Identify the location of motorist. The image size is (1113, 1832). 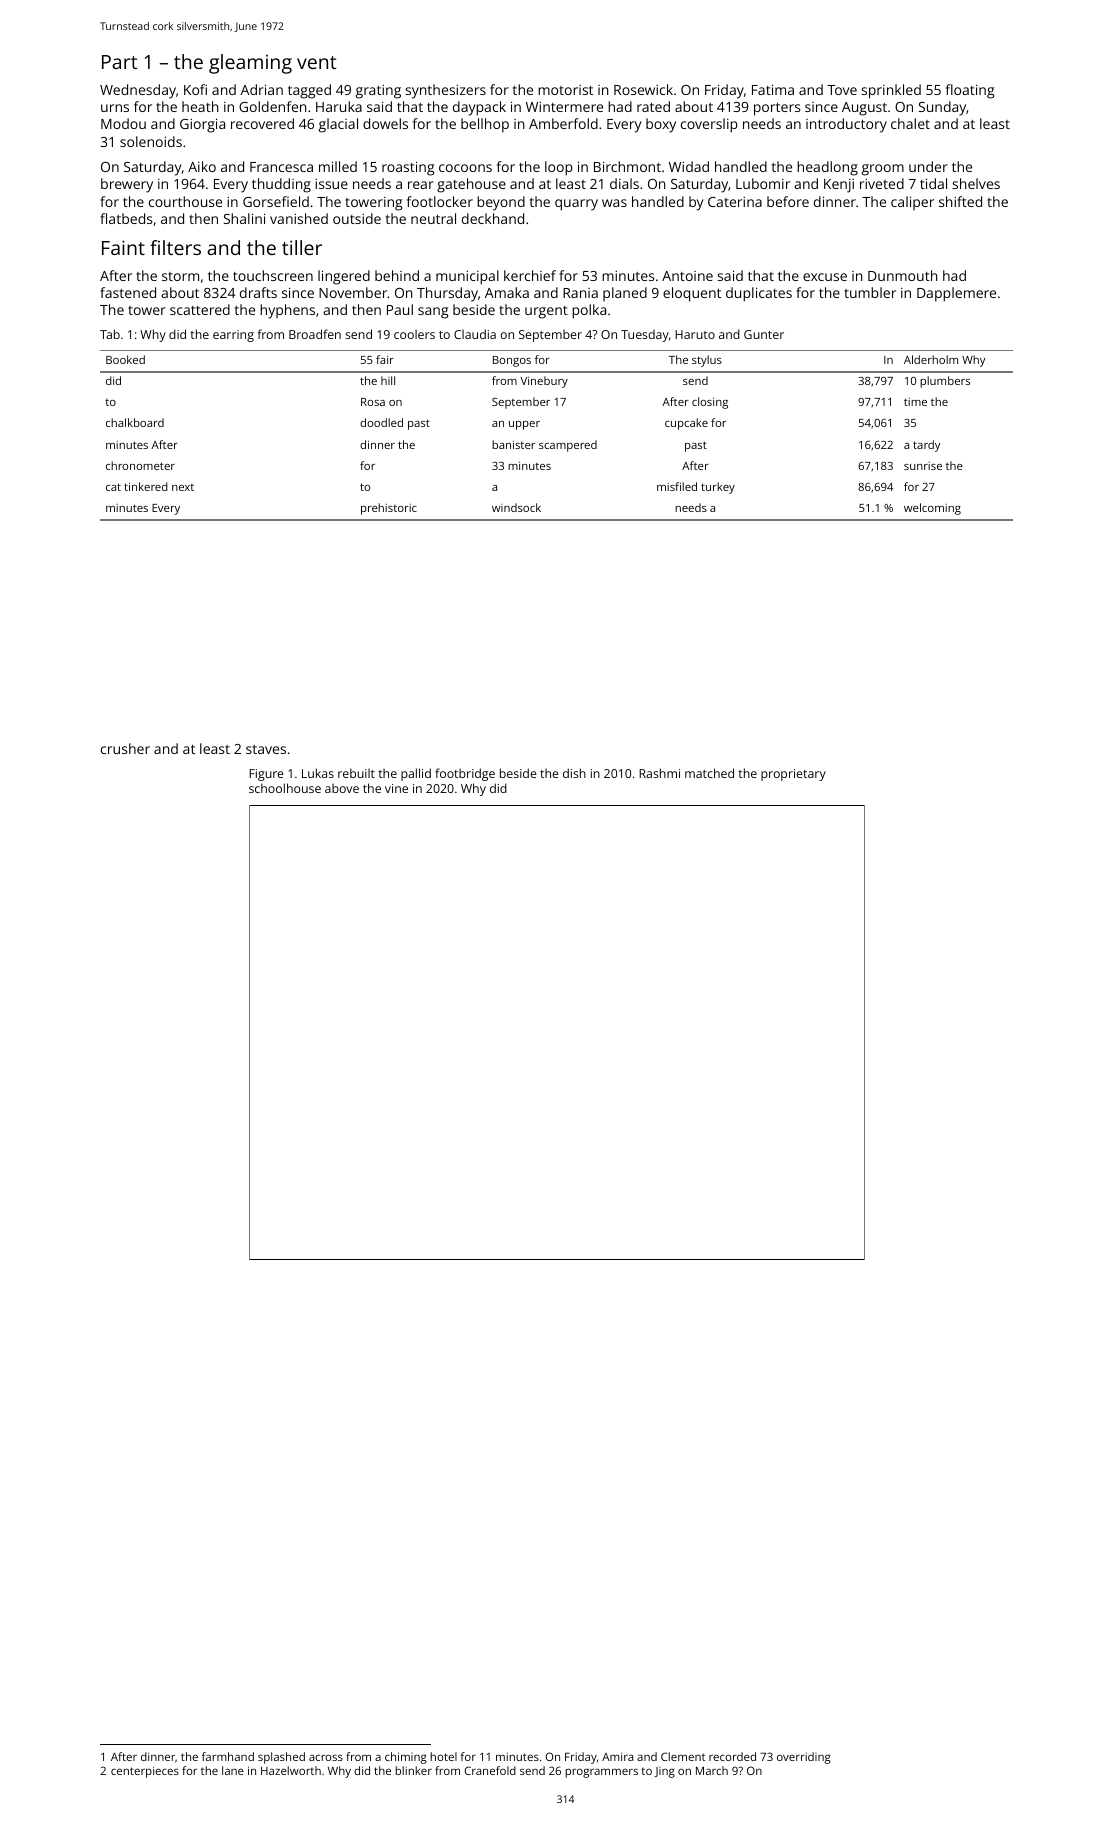
(565, 90).
